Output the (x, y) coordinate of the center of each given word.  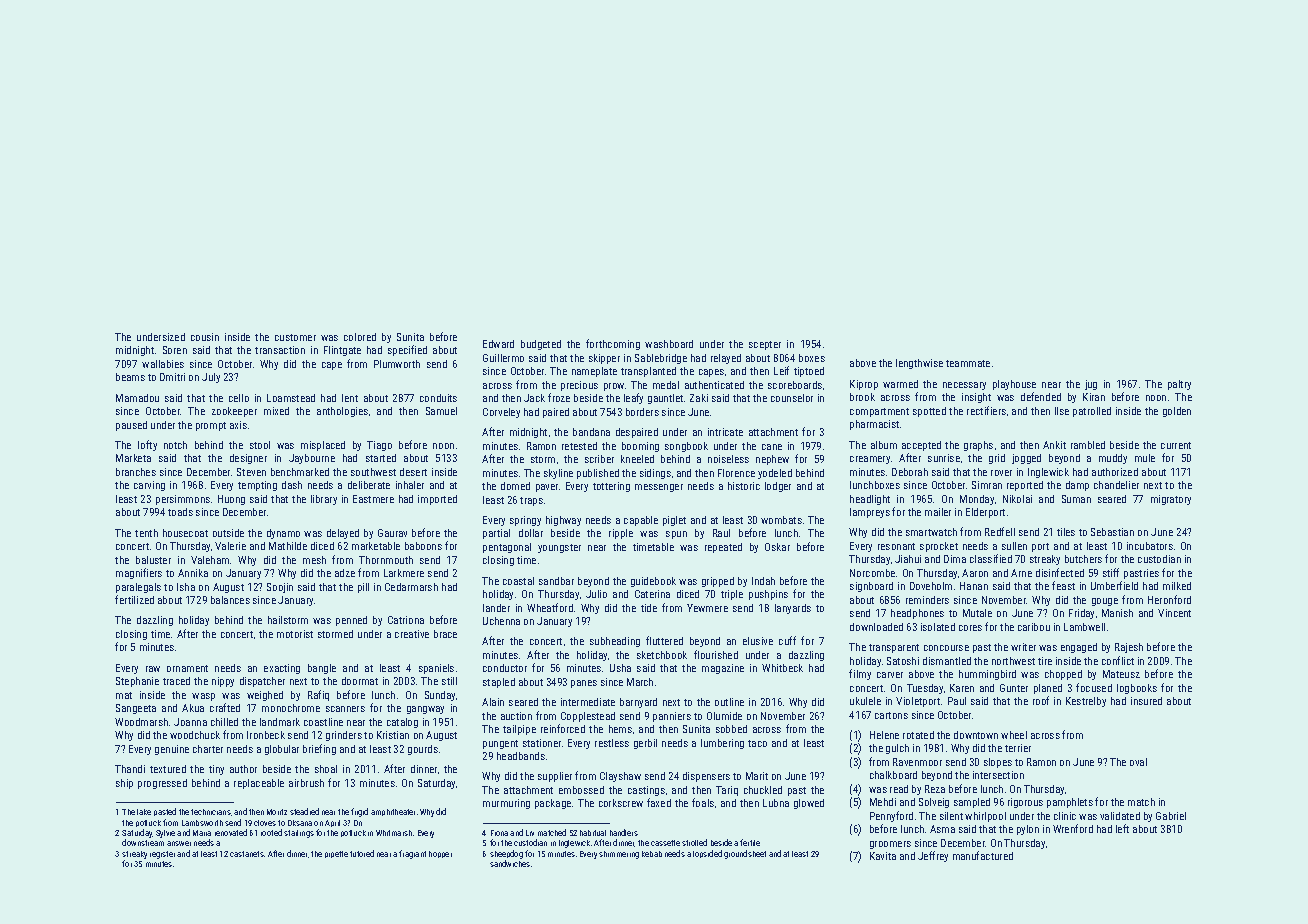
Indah (763, 581)
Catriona (406, 620)
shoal (326, 769)
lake (144, 812)
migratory (1171, 500)
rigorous (1025, 803)
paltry (1179, 385)
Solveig (934, 803)
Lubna (776, 803)
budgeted (541, 345)
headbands (521, 756)
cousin (205, 337)
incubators (1150, 546)
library (324, 500)
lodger (778, 487)
